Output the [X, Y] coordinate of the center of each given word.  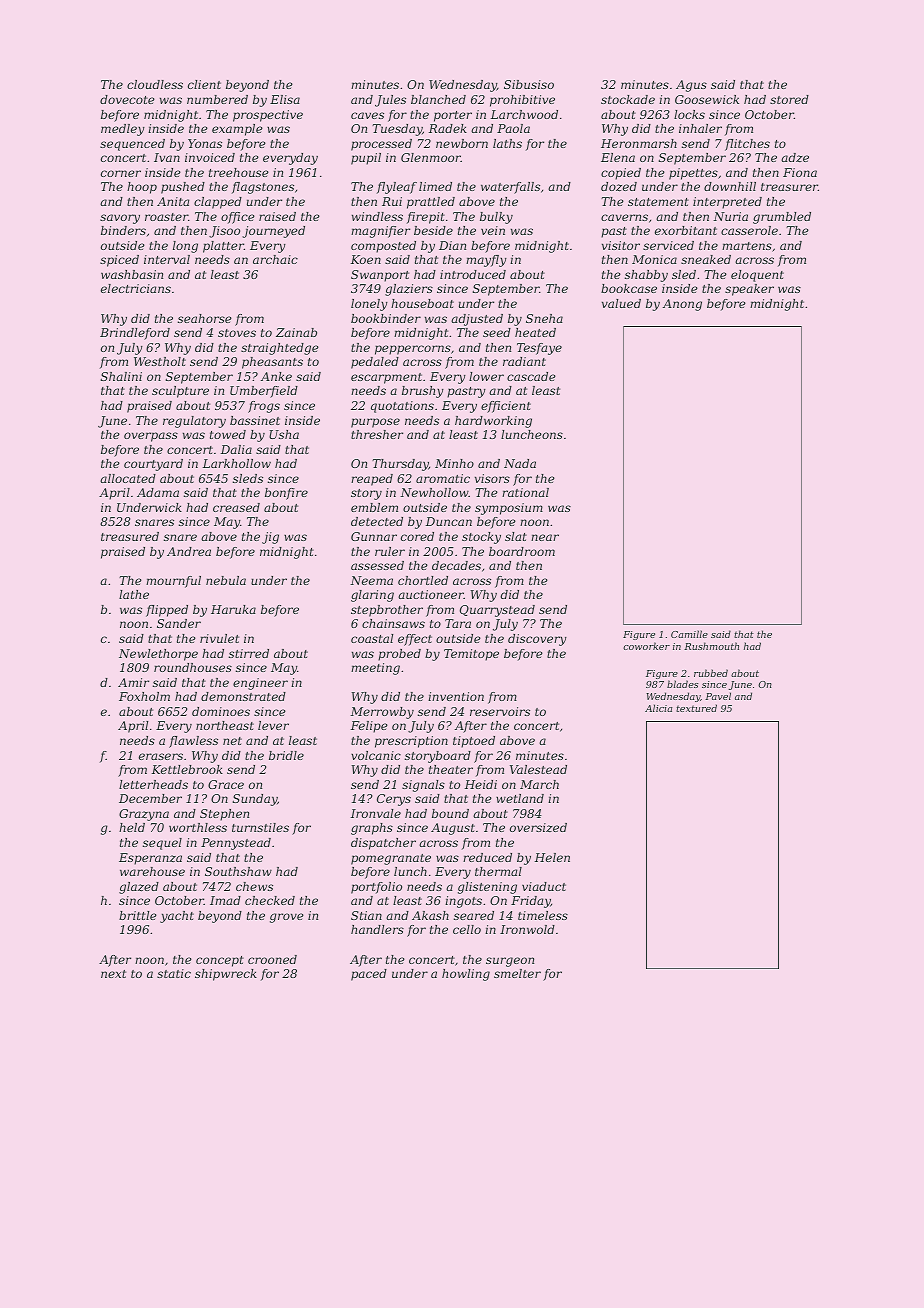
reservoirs [500, 711]
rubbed [711, 673]
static [174, 973]
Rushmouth [711, 646]
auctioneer [431, 594]
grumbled [782, 218]
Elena [618, 157]
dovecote [127, 99]
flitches [747, 145]
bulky [496, 218]
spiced [119, 261]
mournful [173, 582]
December [150, 798]
